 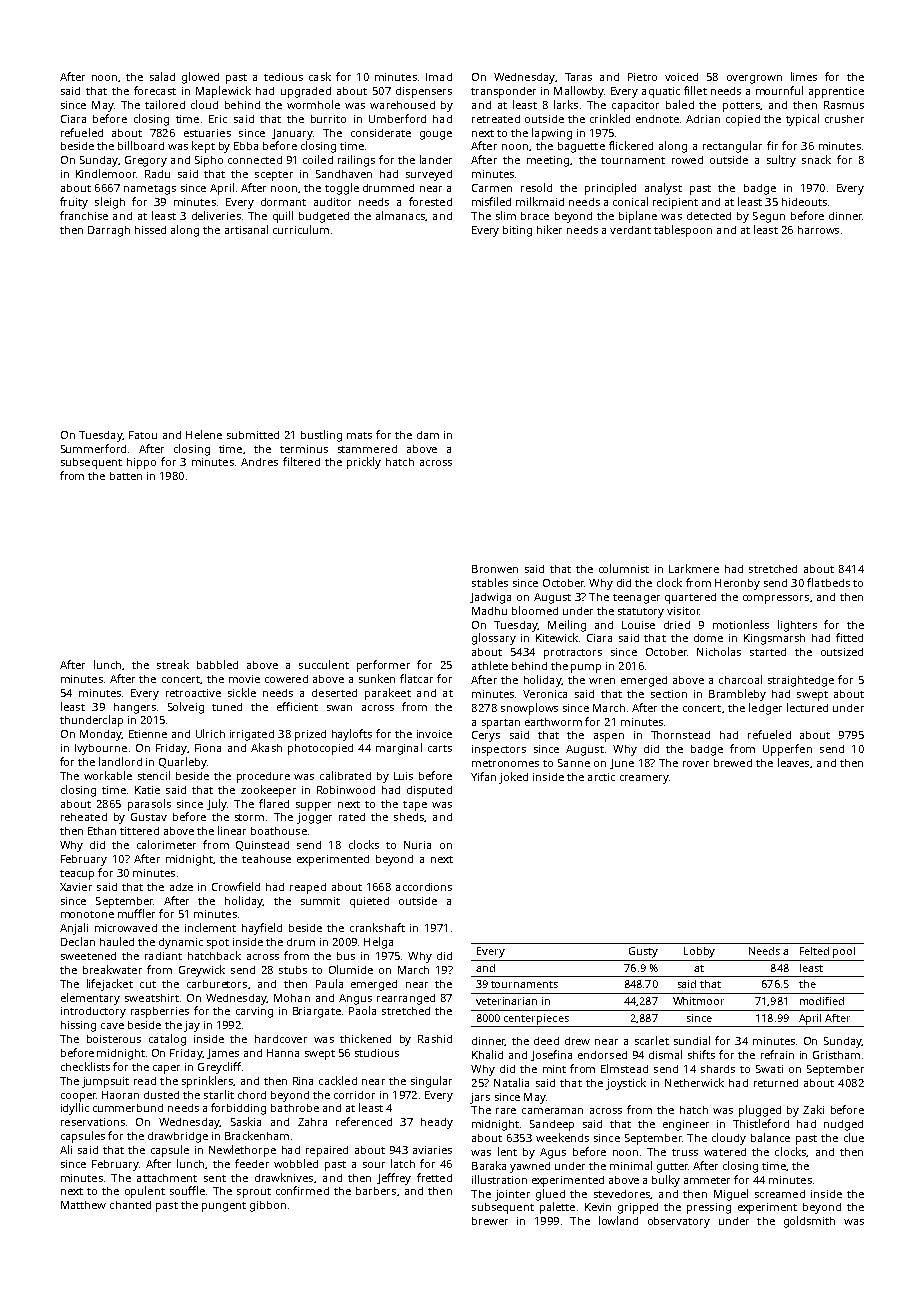 I want to click on biting, so click(x=517, y=231).
